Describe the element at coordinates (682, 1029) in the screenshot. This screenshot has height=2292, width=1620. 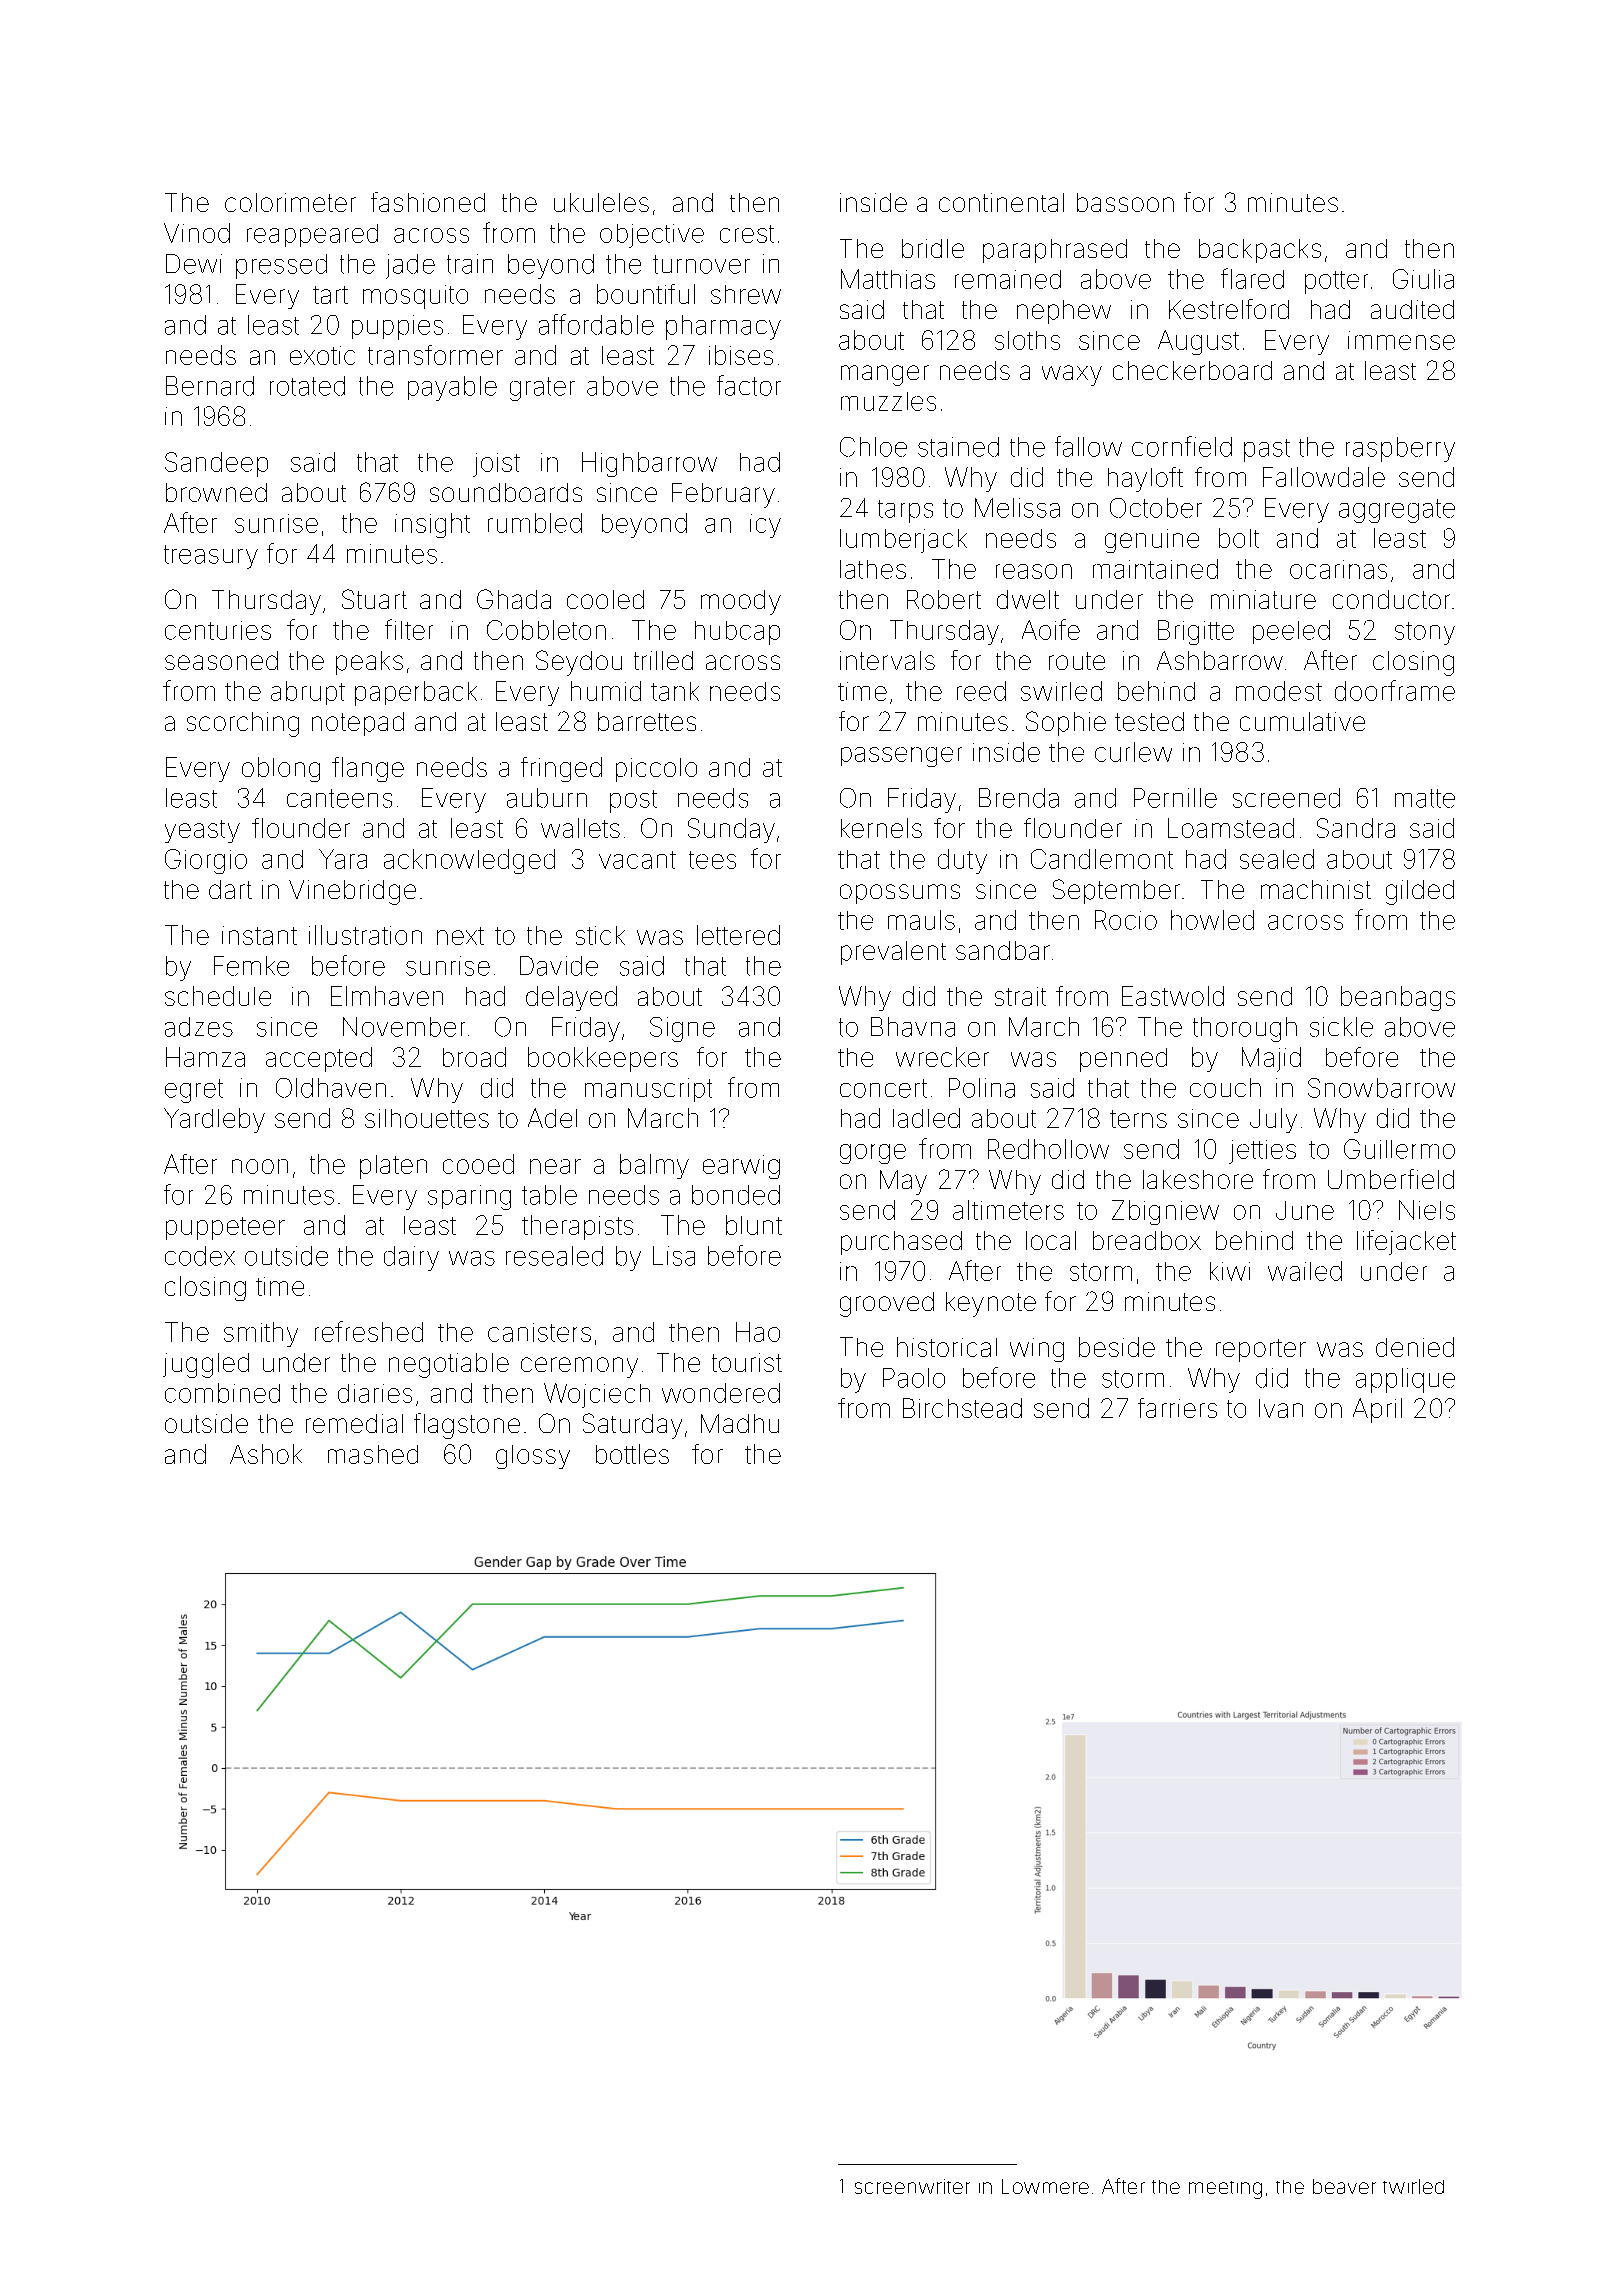
I see `Signe` at that location.
